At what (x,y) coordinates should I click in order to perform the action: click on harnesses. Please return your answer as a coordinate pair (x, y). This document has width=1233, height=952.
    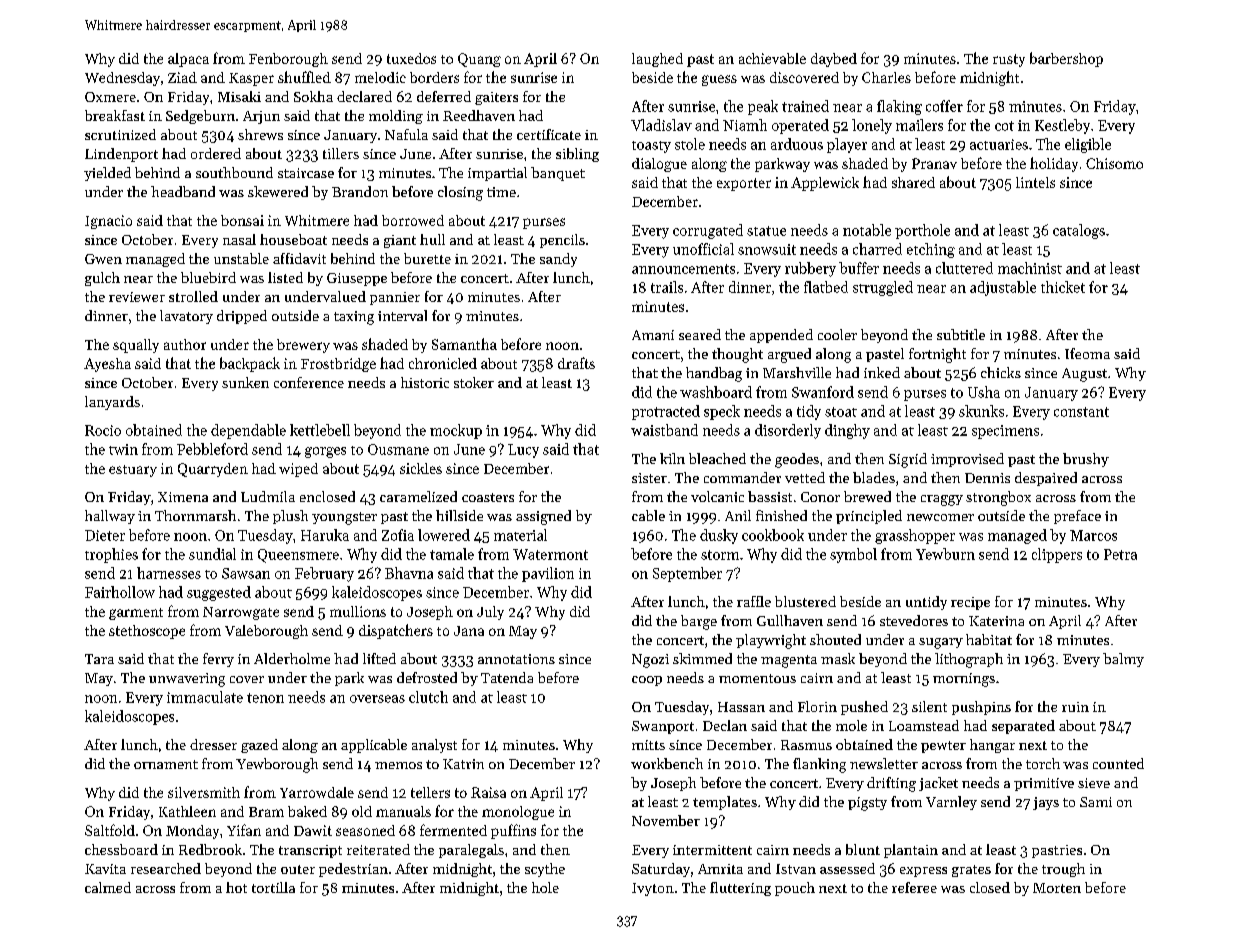
    Looking at the image, I should click on (169, 573).
